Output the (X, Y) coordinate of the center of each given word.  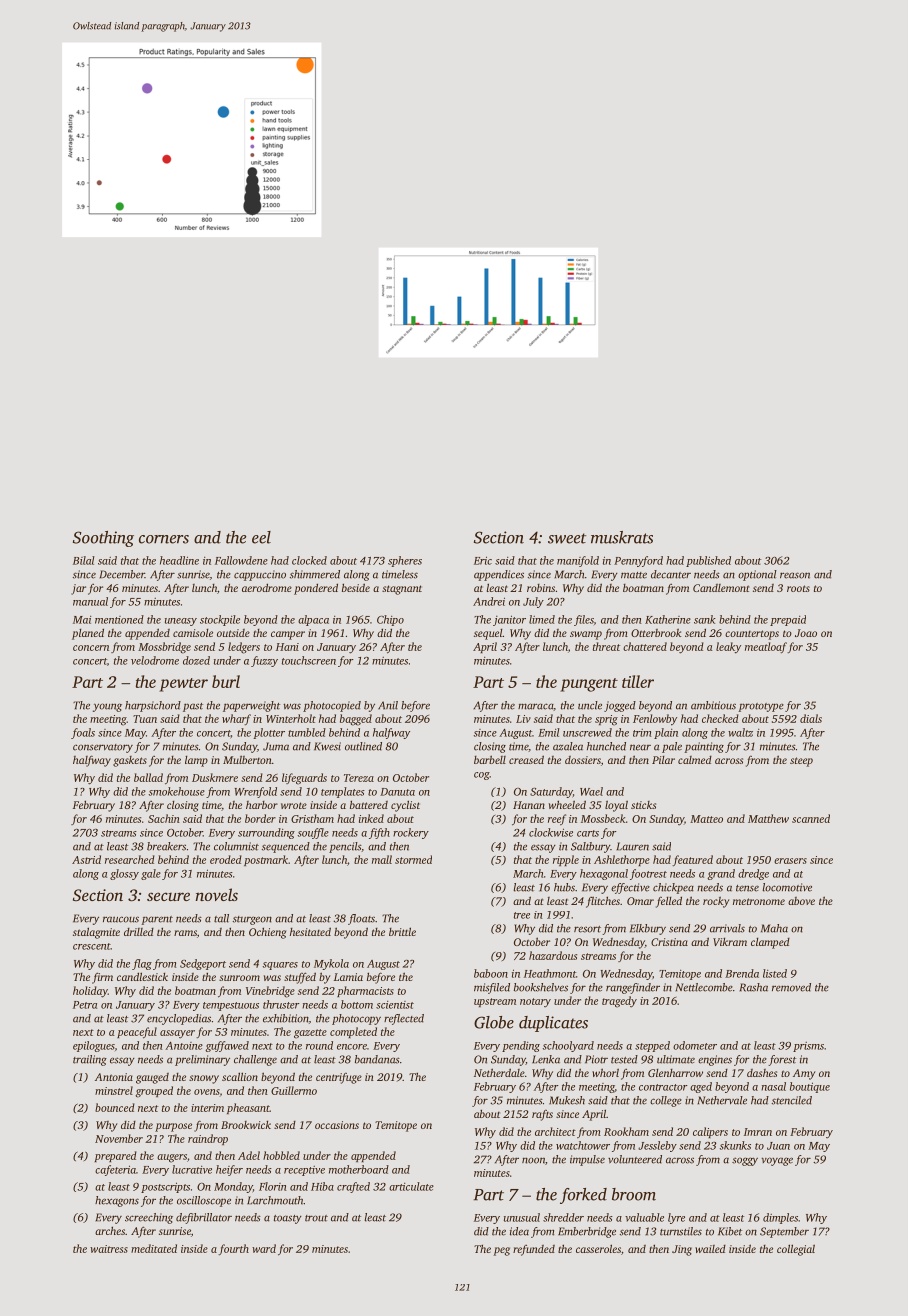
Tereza (359, 778)
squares (280, 966)
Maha (774, 928)
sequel (488, 634)
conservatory (103, 748)
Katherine (668, 619)
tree (522, 915)
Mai (82, 620)
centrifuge (339, 1078)
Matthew (768, 818)
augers (172, 1158)
